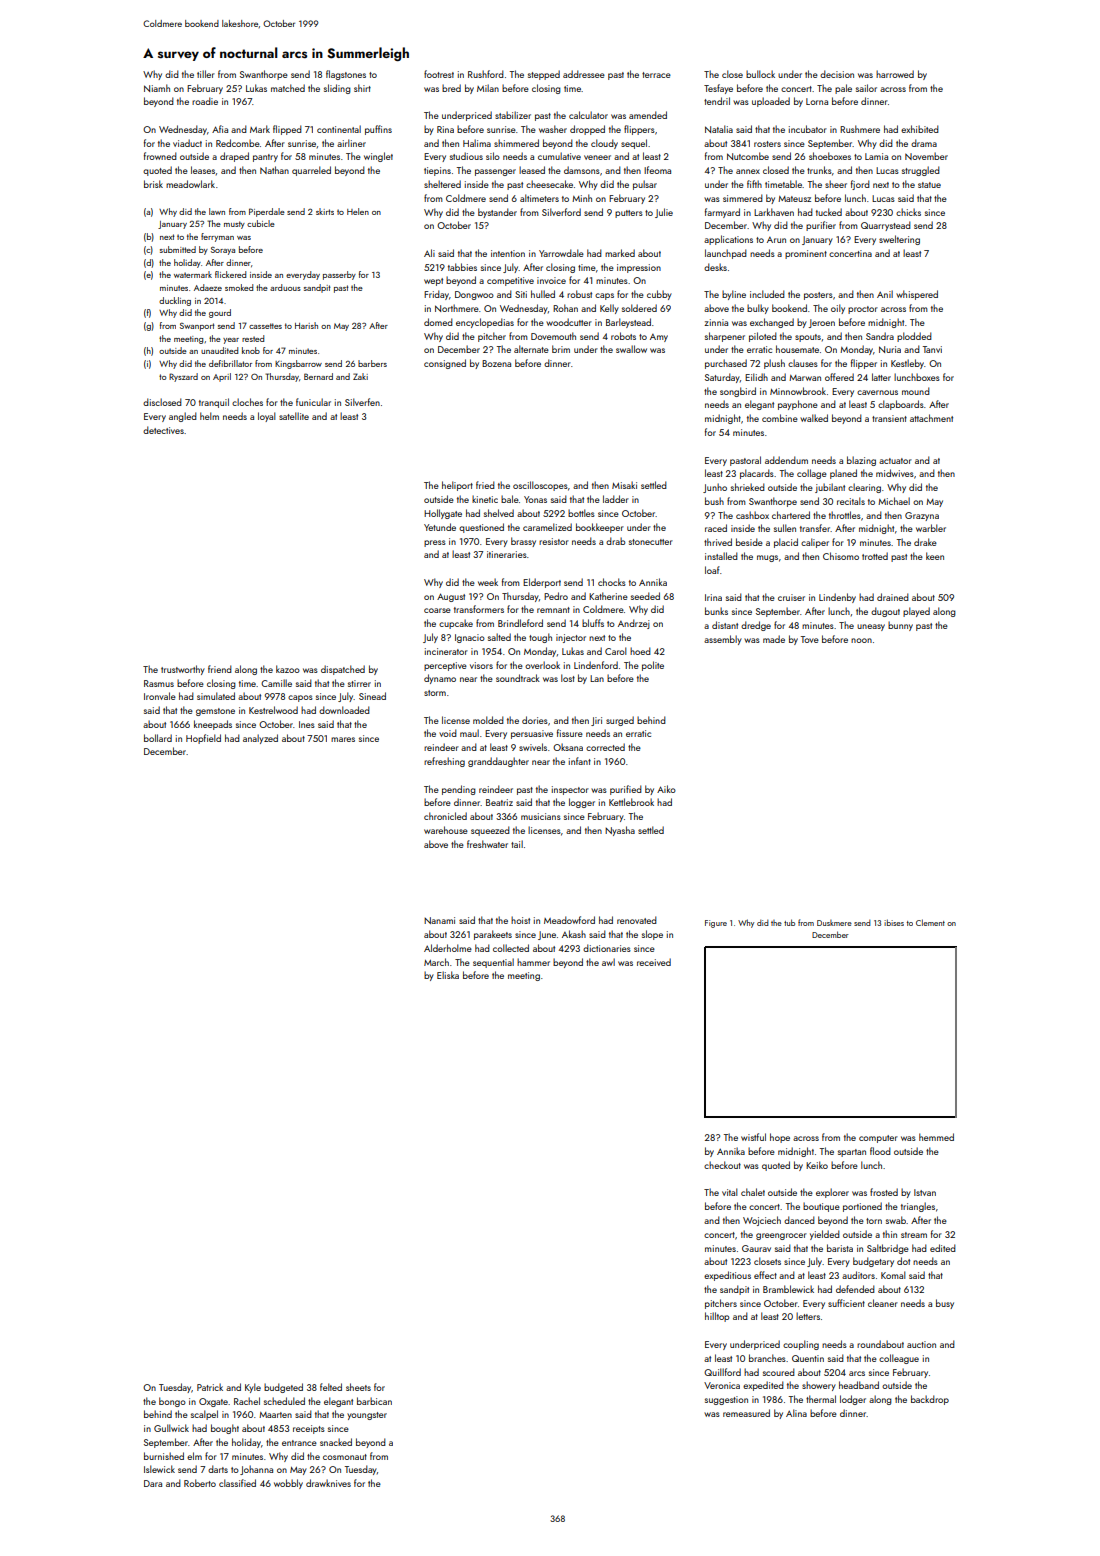 The width and height of the image is (1100, 1556). I want to click on refreshing, so click(444, 762).
